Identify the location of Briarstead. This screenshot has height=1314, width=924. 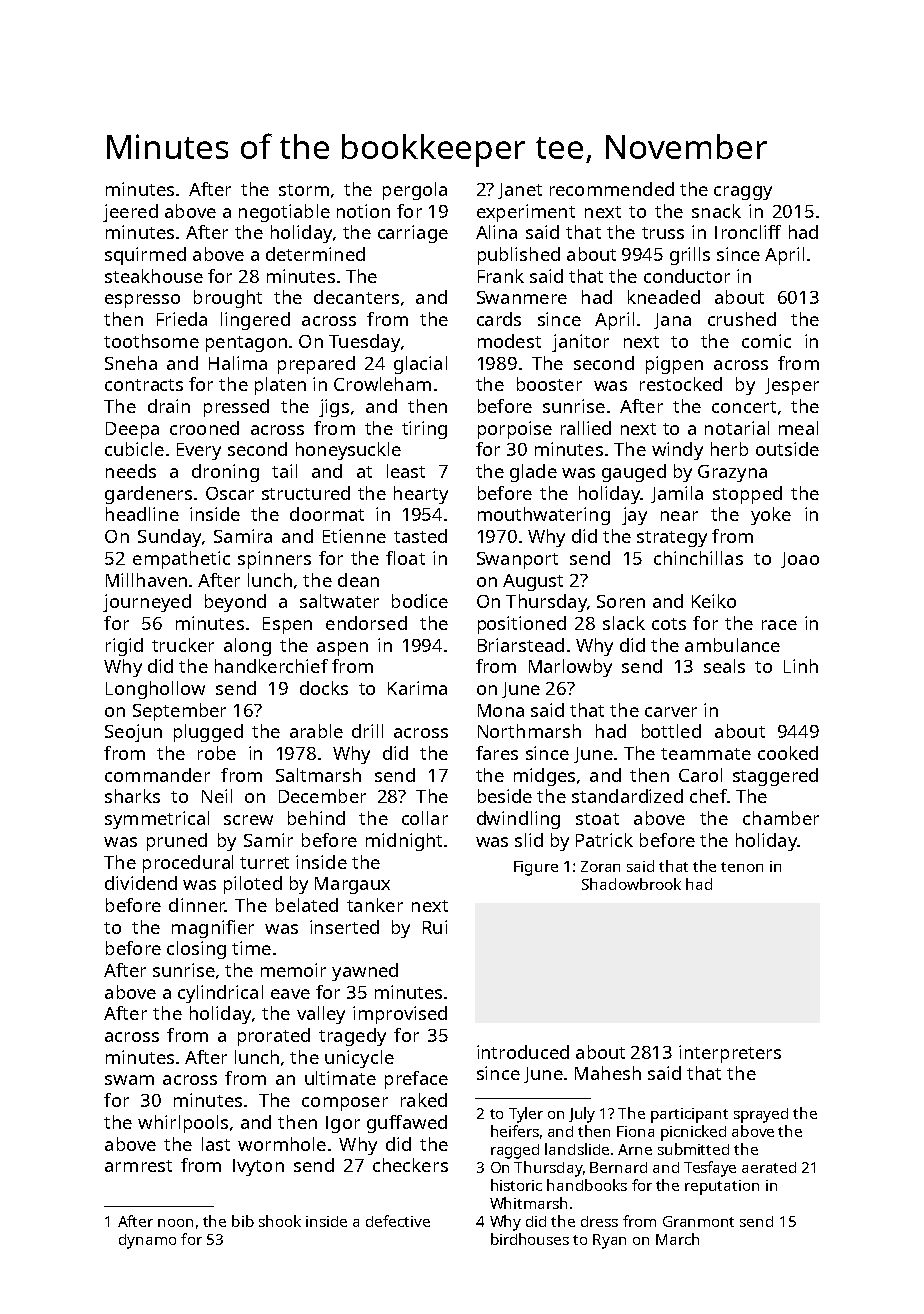
(521, 645).
